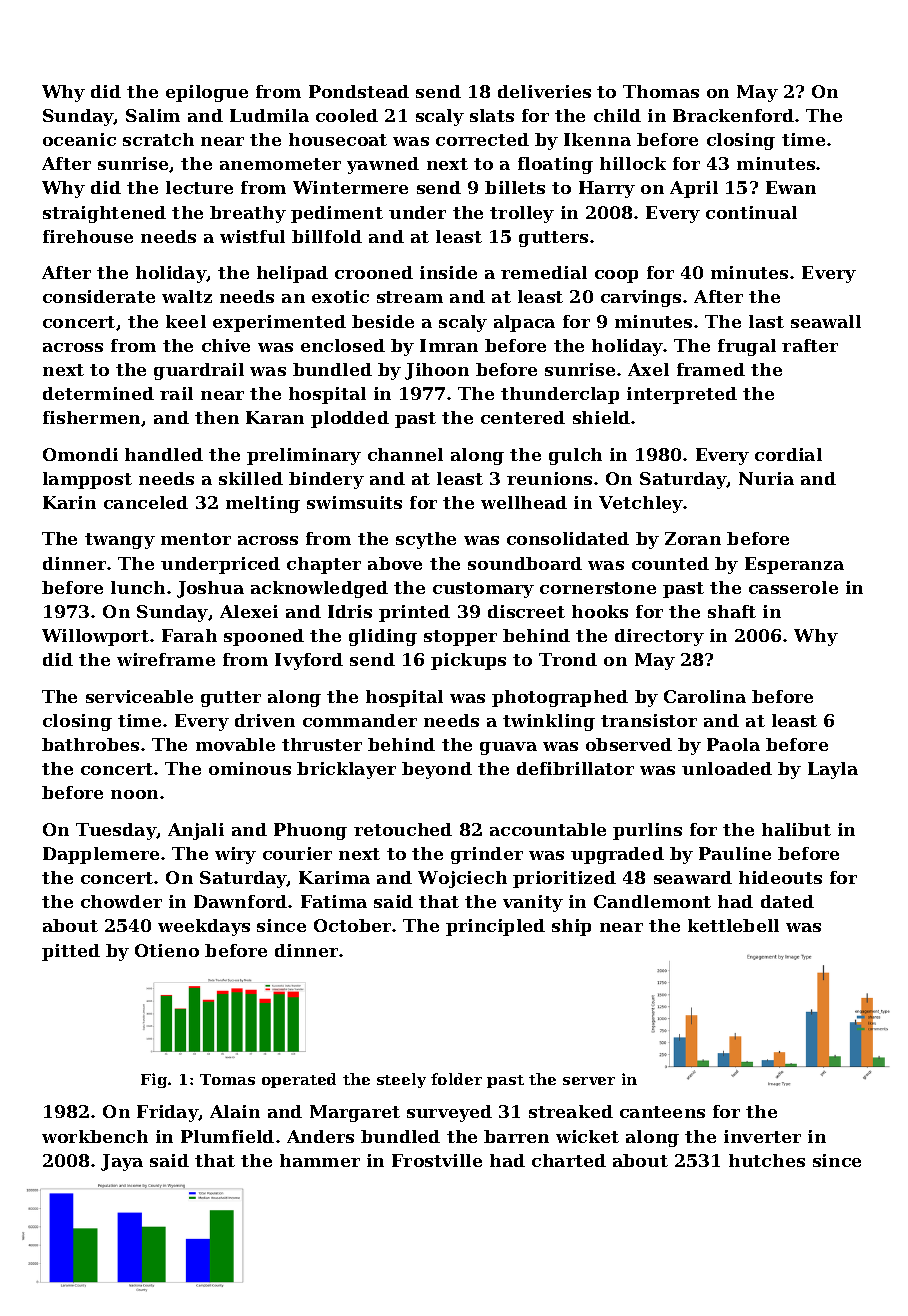  Describe the element at coordinates (767, 1160) in the page. I see `hutches` at that location.
